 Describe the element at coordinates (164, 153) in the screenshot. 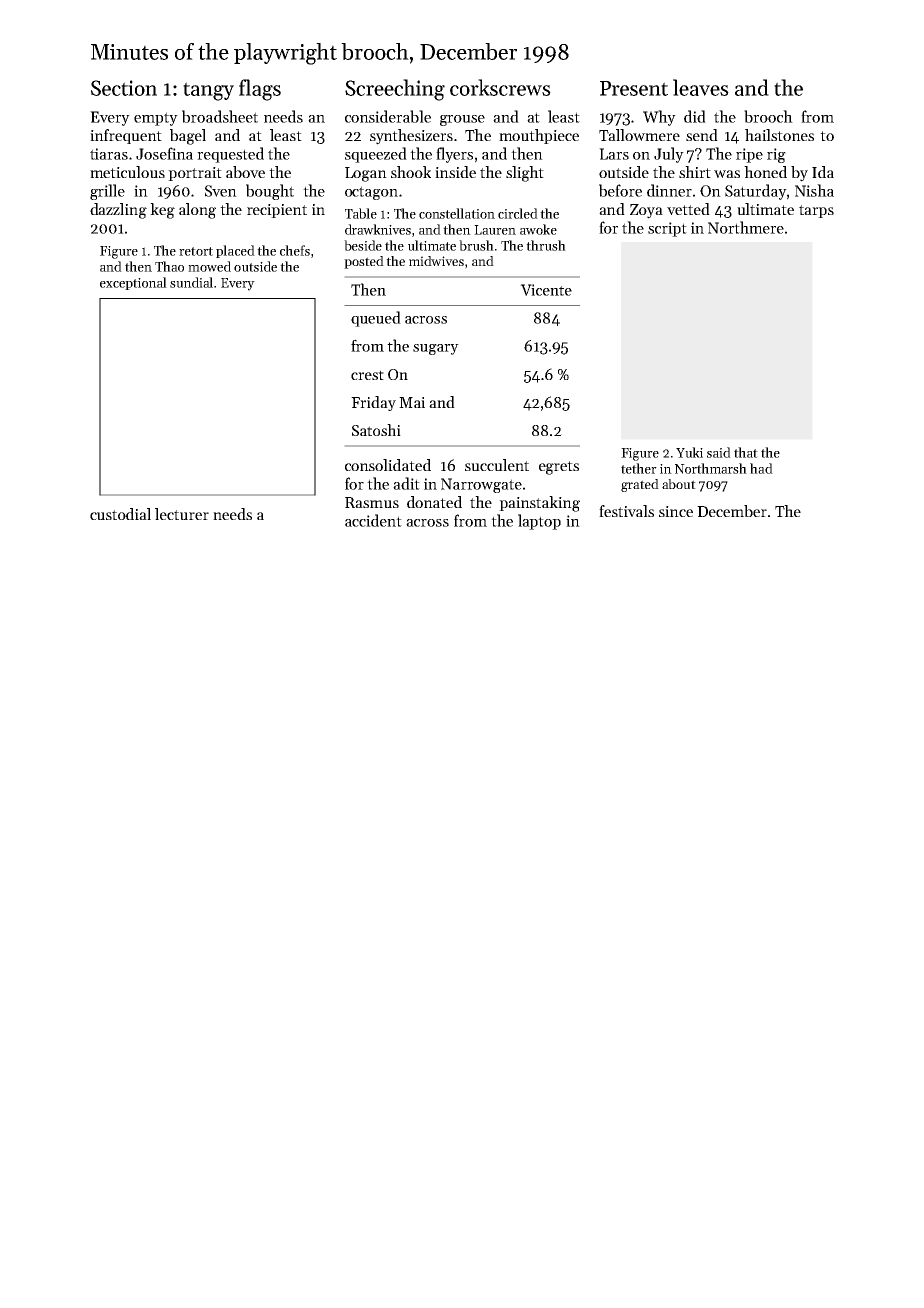

I see `Josefina` at that location.
